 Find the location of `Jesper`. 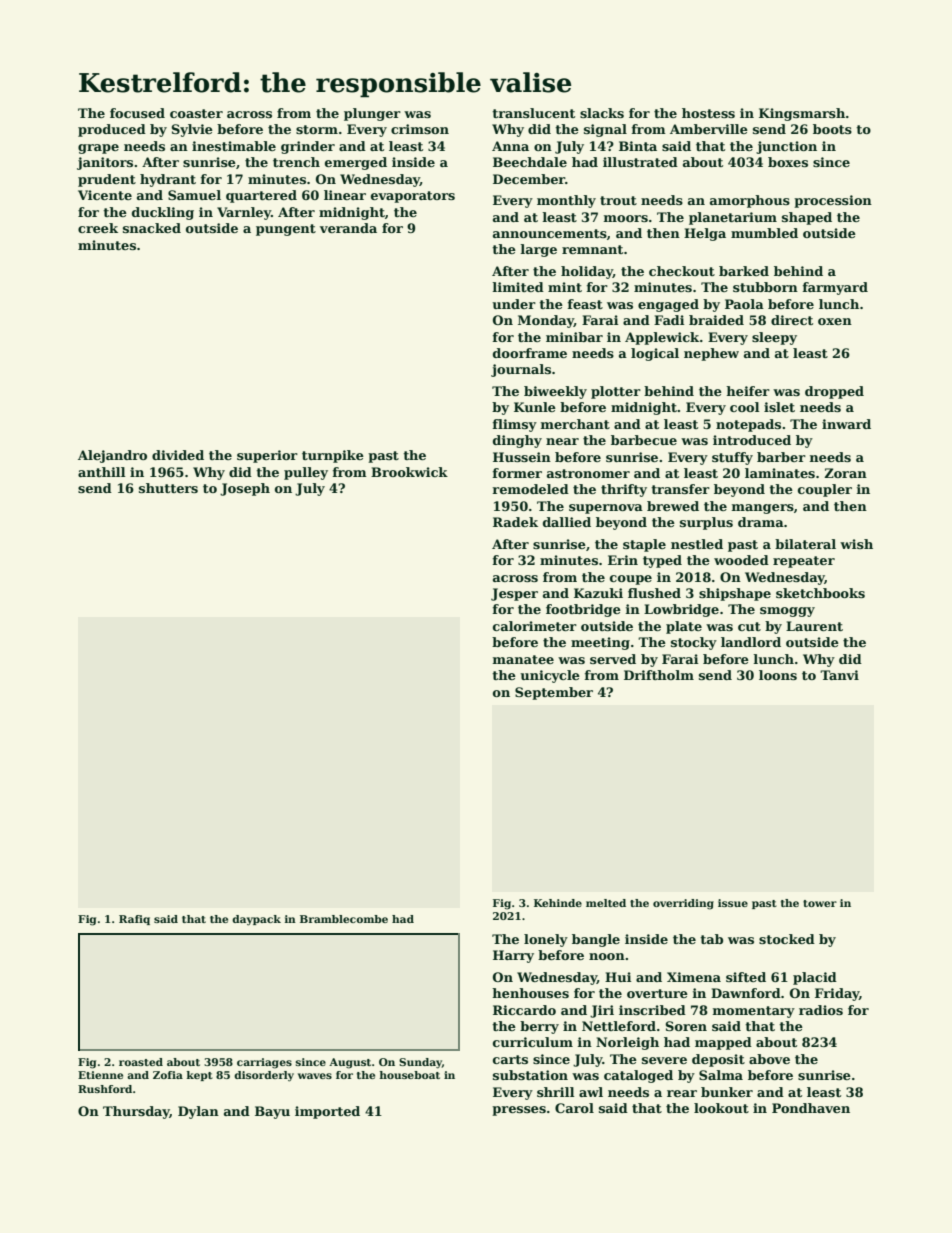

Jesper is located at coordinates (514, 594).
